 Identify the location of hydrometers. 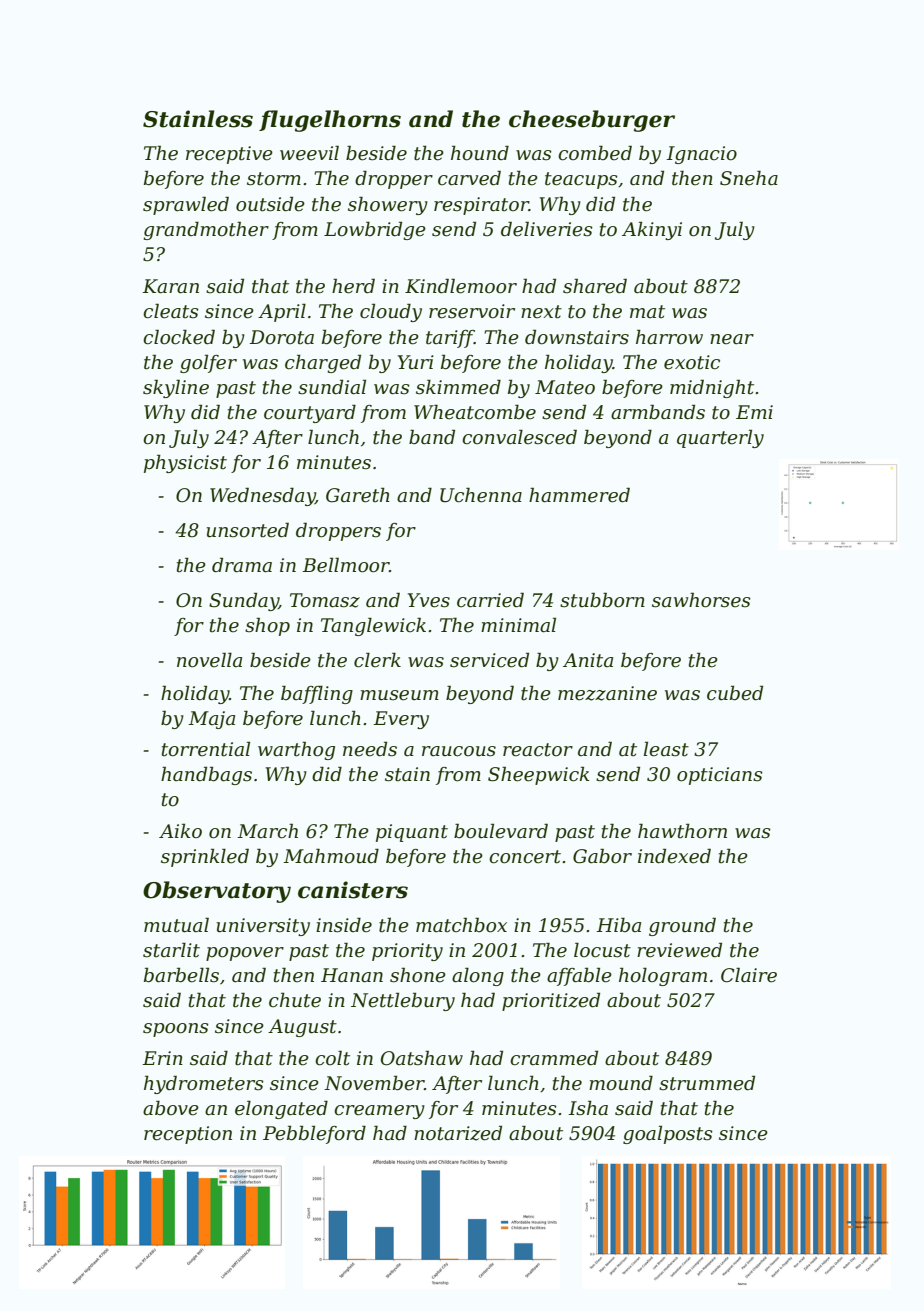
(204, 1084).
